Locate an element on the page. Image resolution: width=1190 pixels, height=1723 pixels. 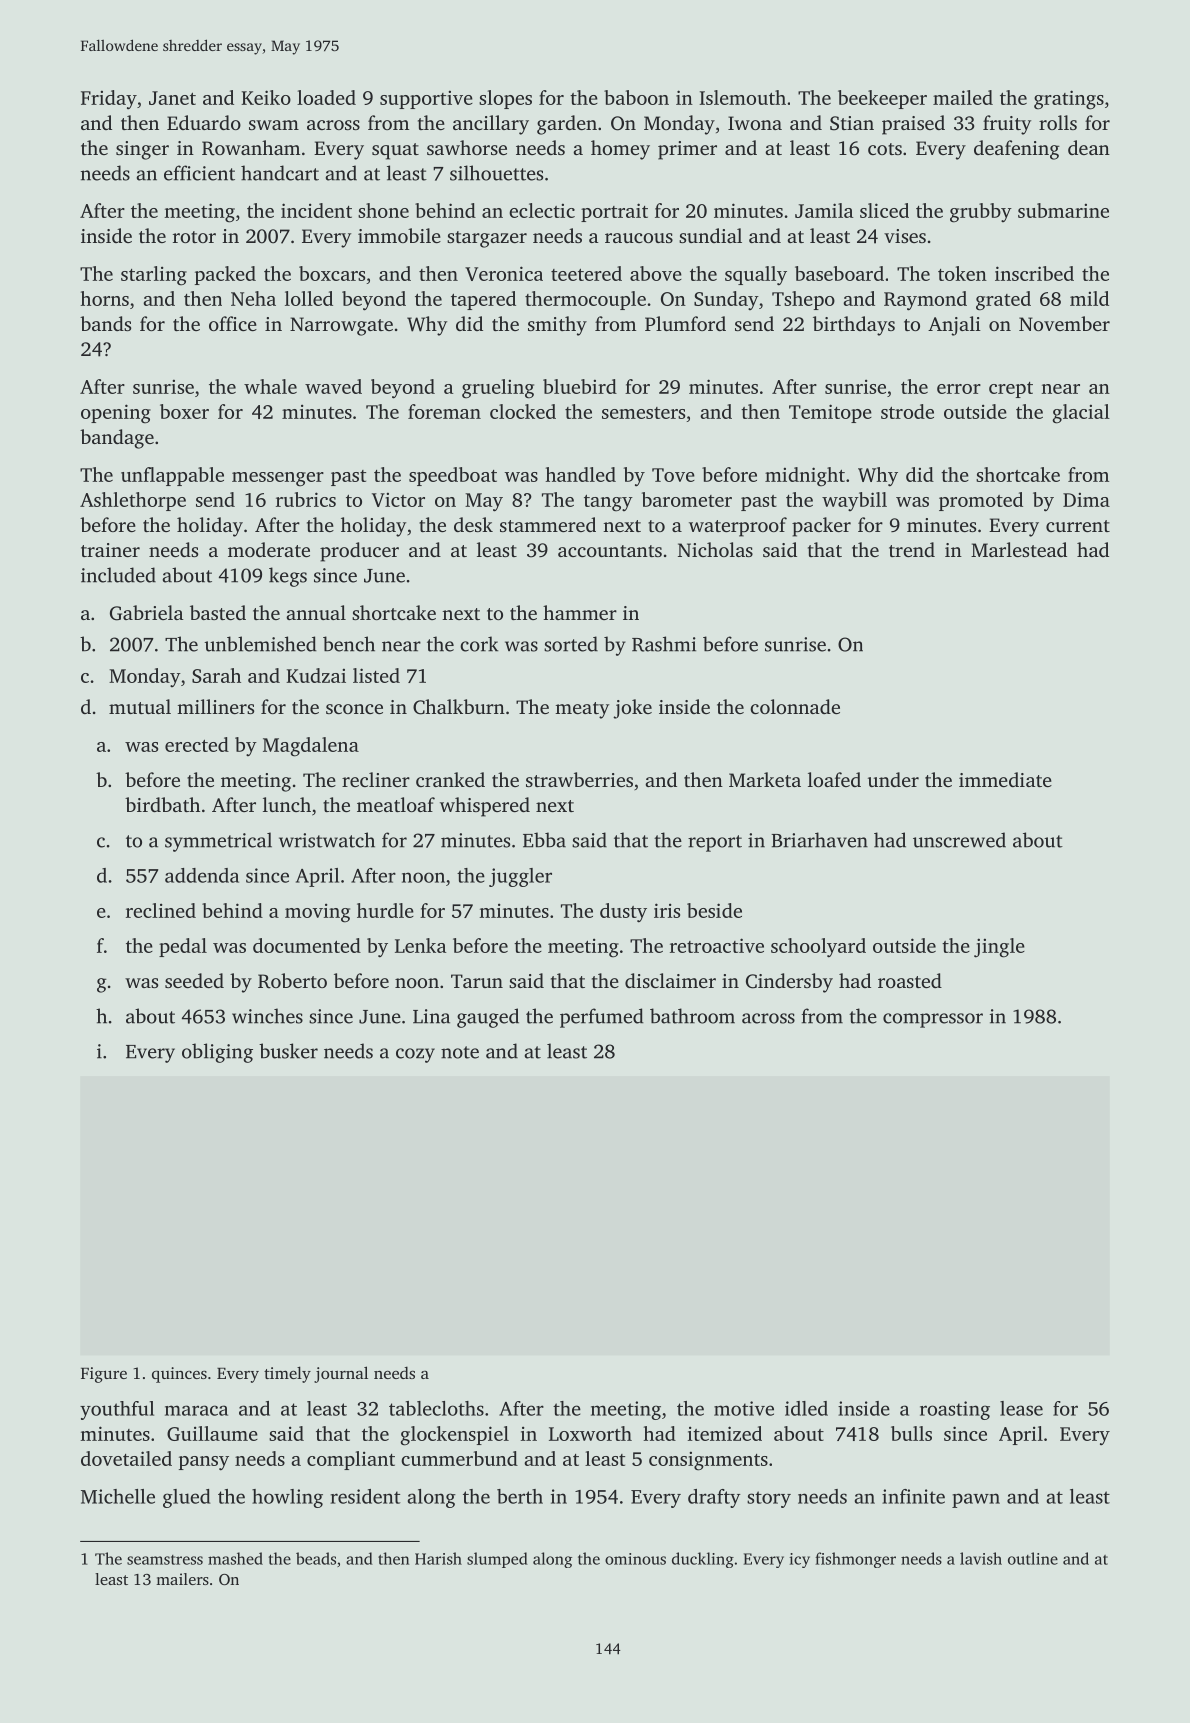
bulls is located at coordinates (911, 1433).
